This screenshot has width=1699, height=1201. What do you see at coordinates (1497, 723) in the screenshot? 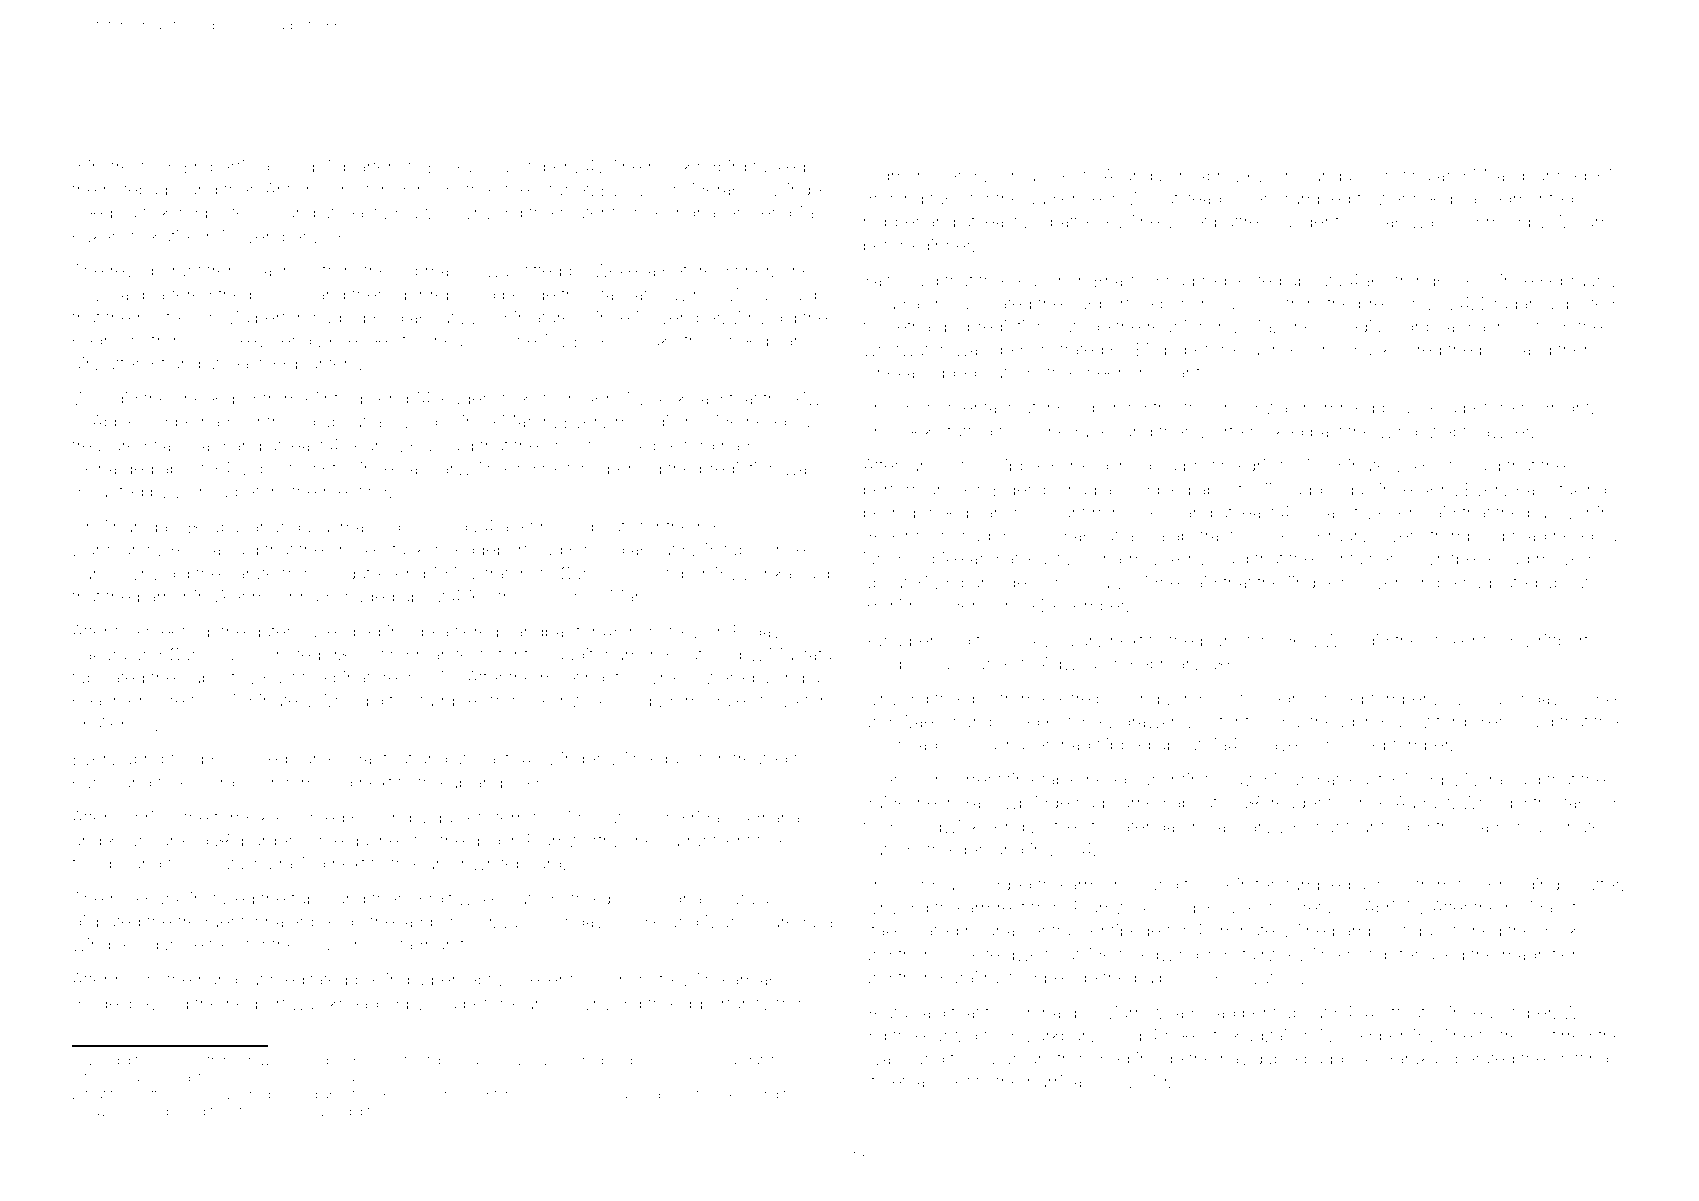
I see `Kenji` at bounding box center [1497, 723].
